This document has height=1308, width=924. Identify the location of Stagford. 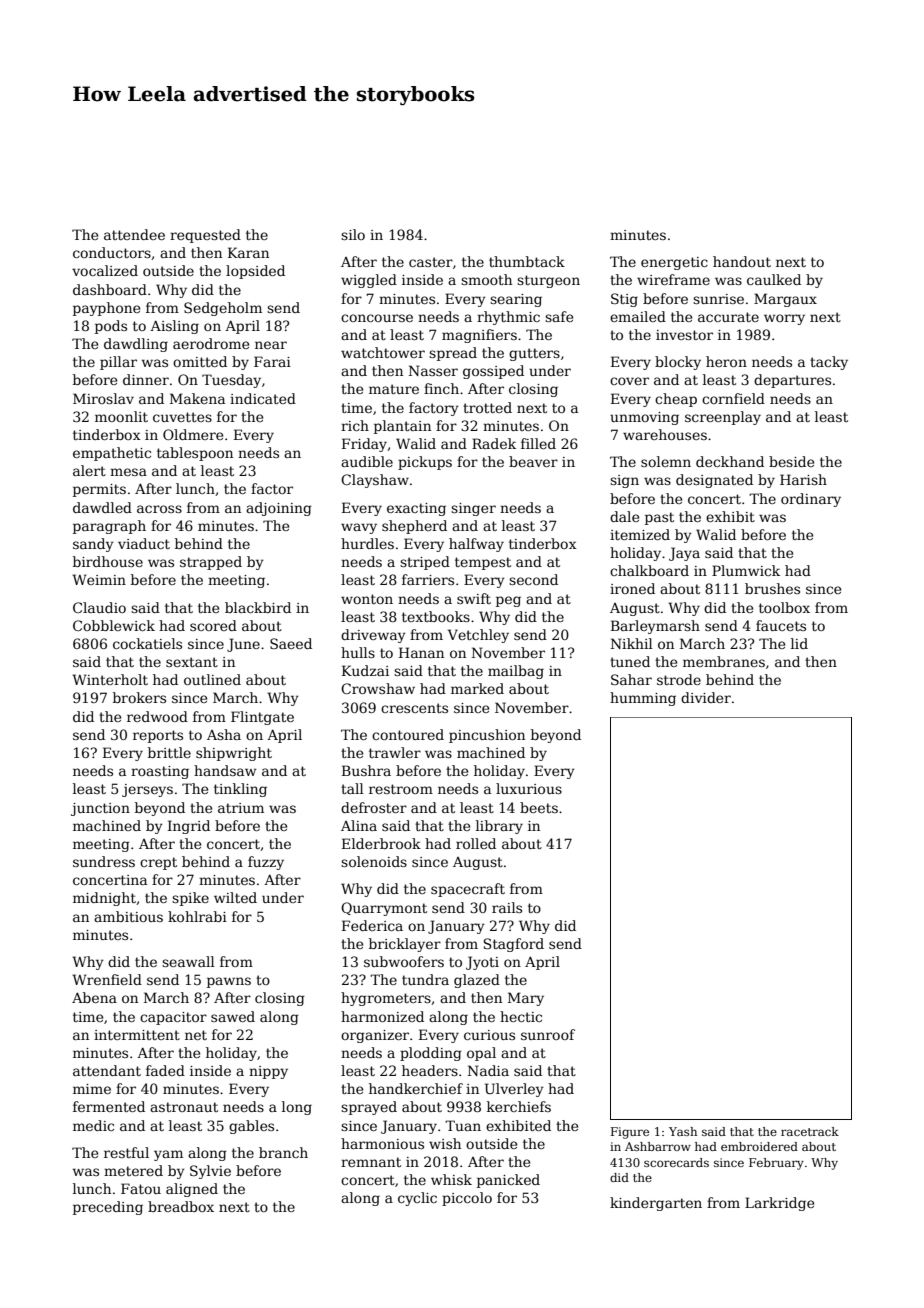
(514, 945).
